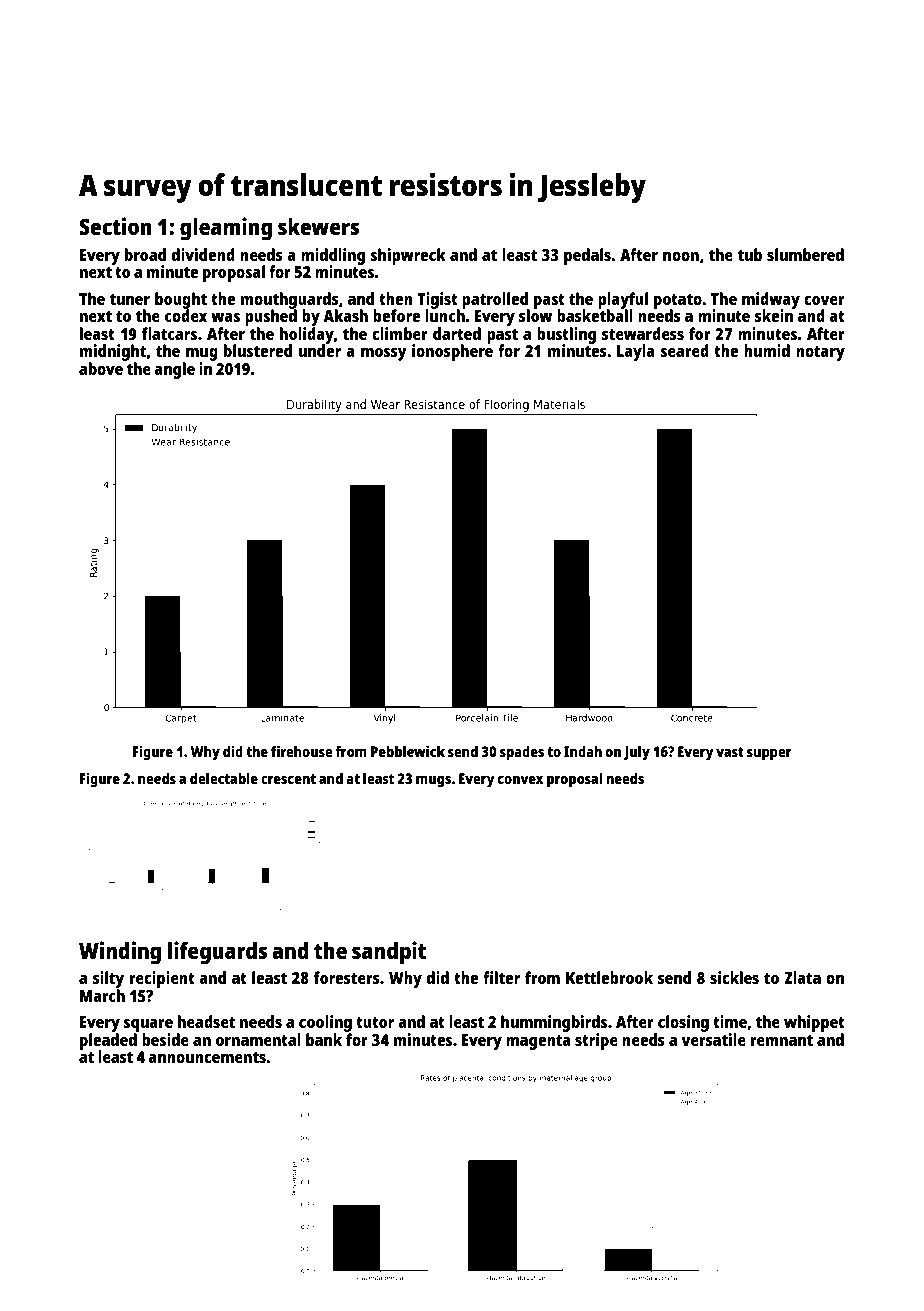 This page has height=1311, width=924. What do you see at coordinates (730, 752) in the page?
I see `vast` at bounding box center [730, 752].
